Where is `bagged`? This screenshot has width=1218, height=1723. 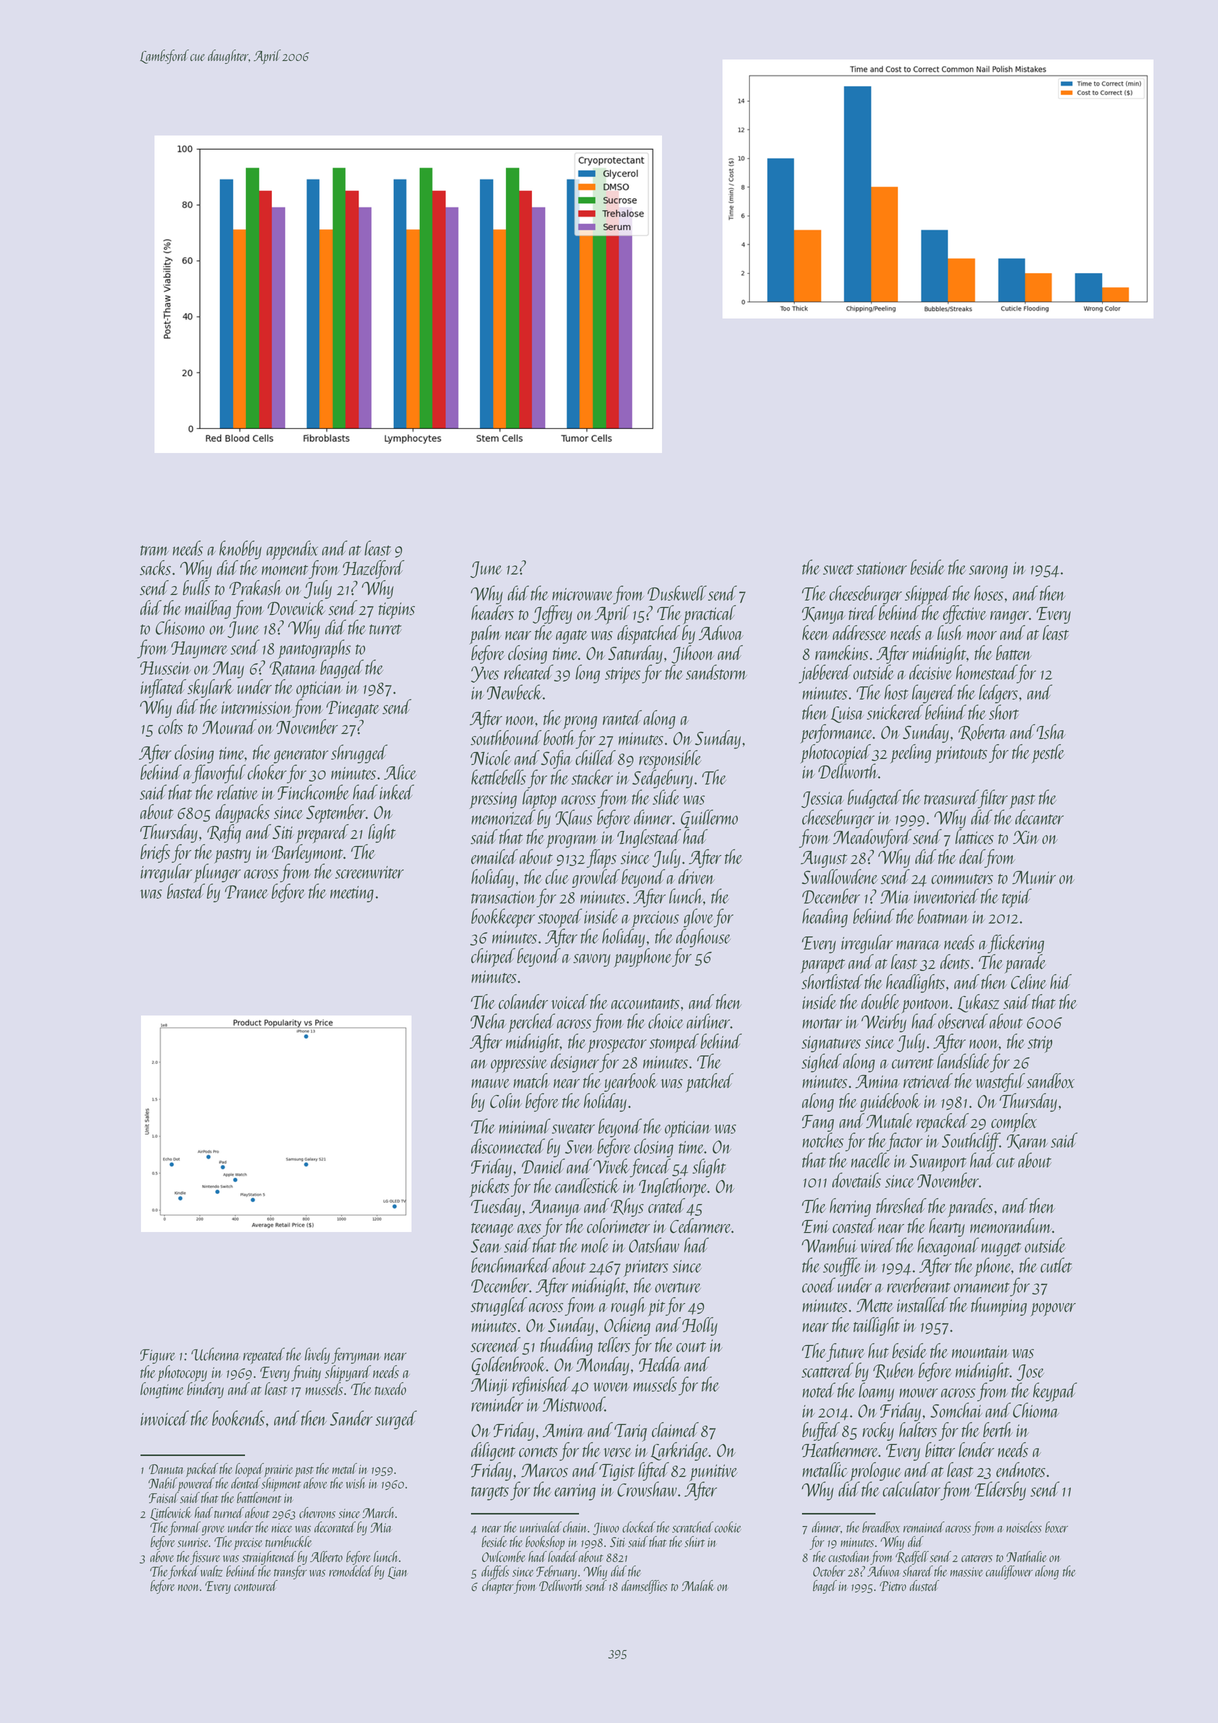 bagged is located at coordinates (342, 669).
